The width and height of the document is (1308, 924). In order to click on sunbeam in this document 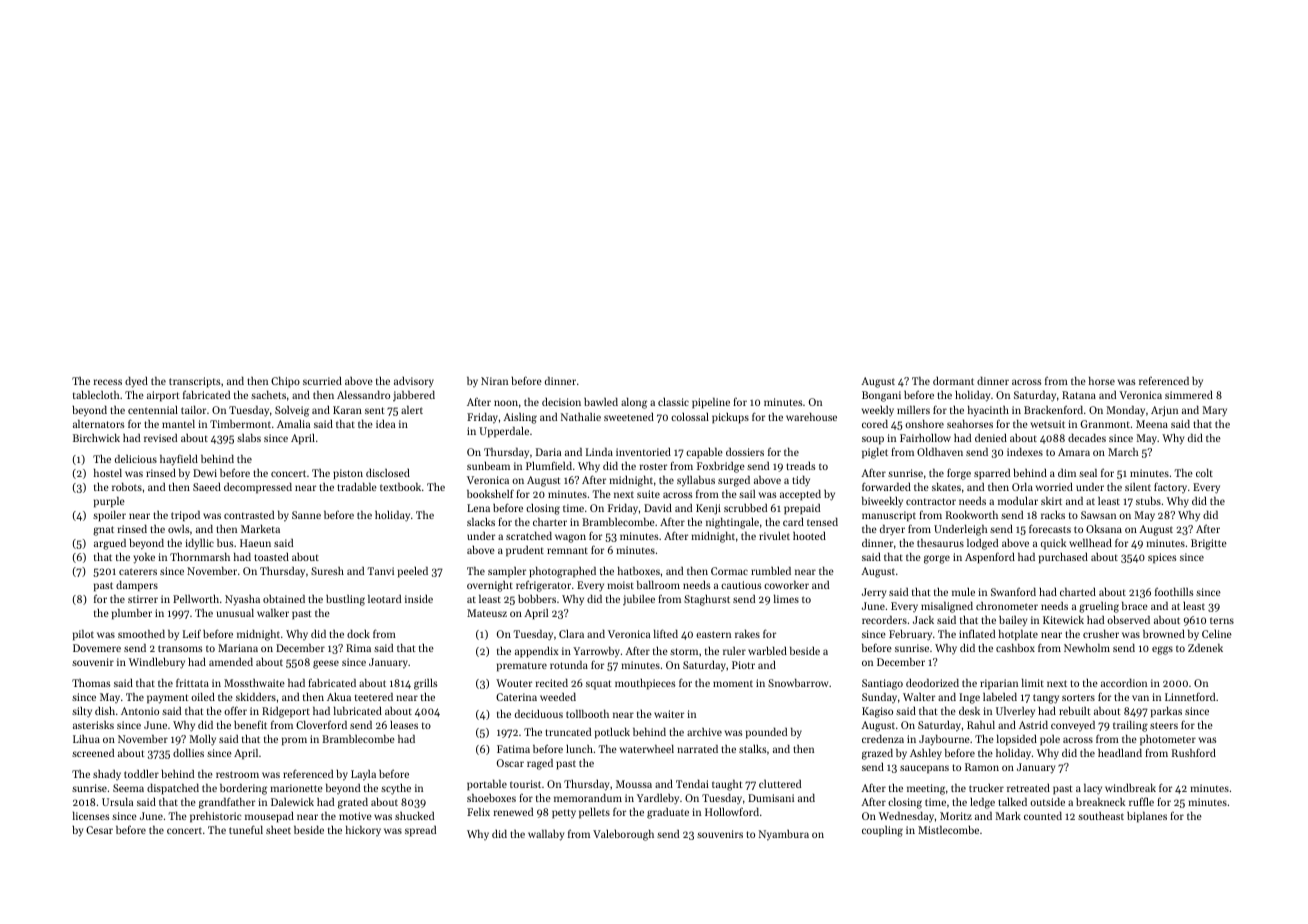, I will do `click(488, 466)`.
